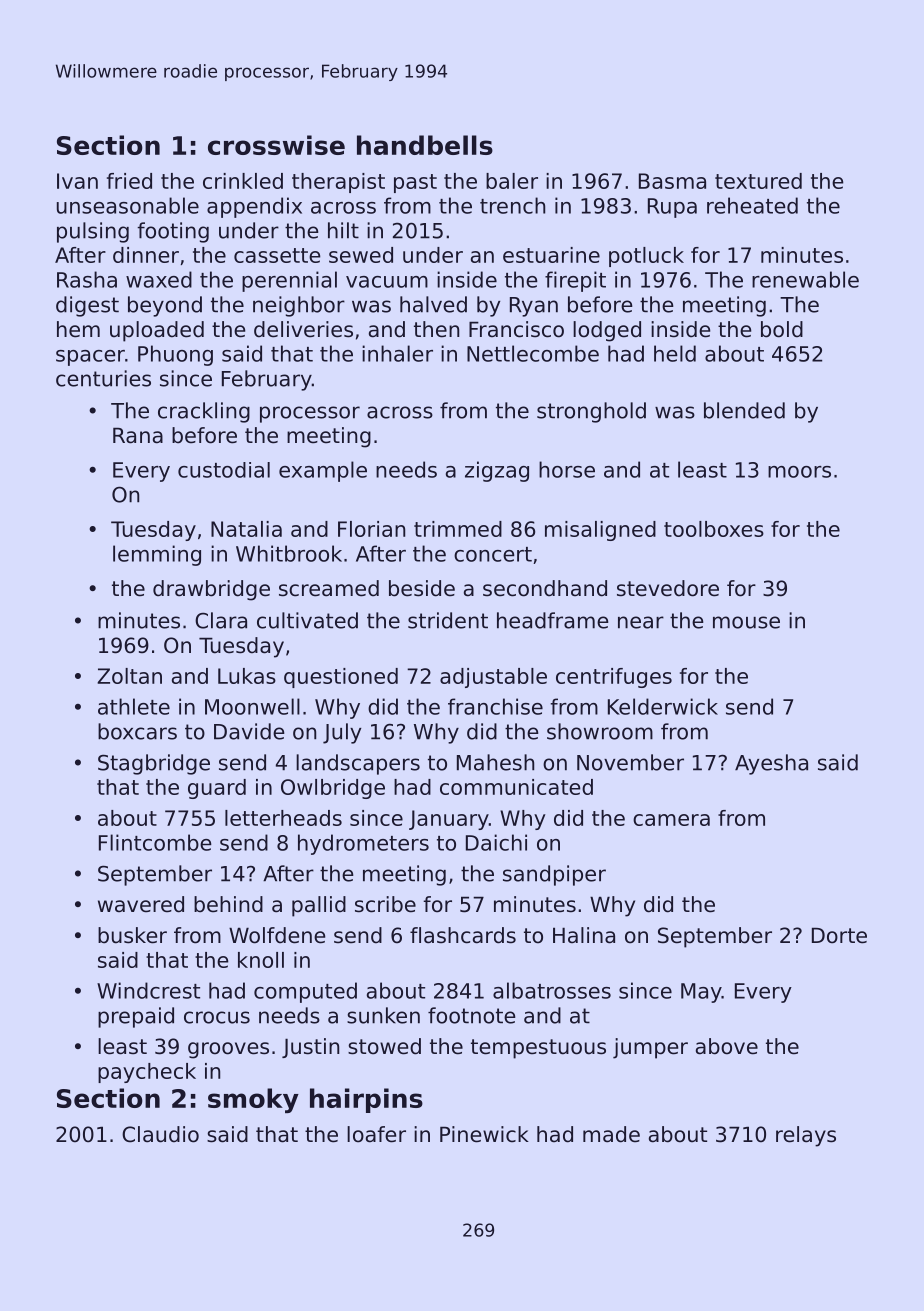 This image has height=1311, width=924. Describe the element at coordinates (415, 183) in the image. I see `past` at that location.
